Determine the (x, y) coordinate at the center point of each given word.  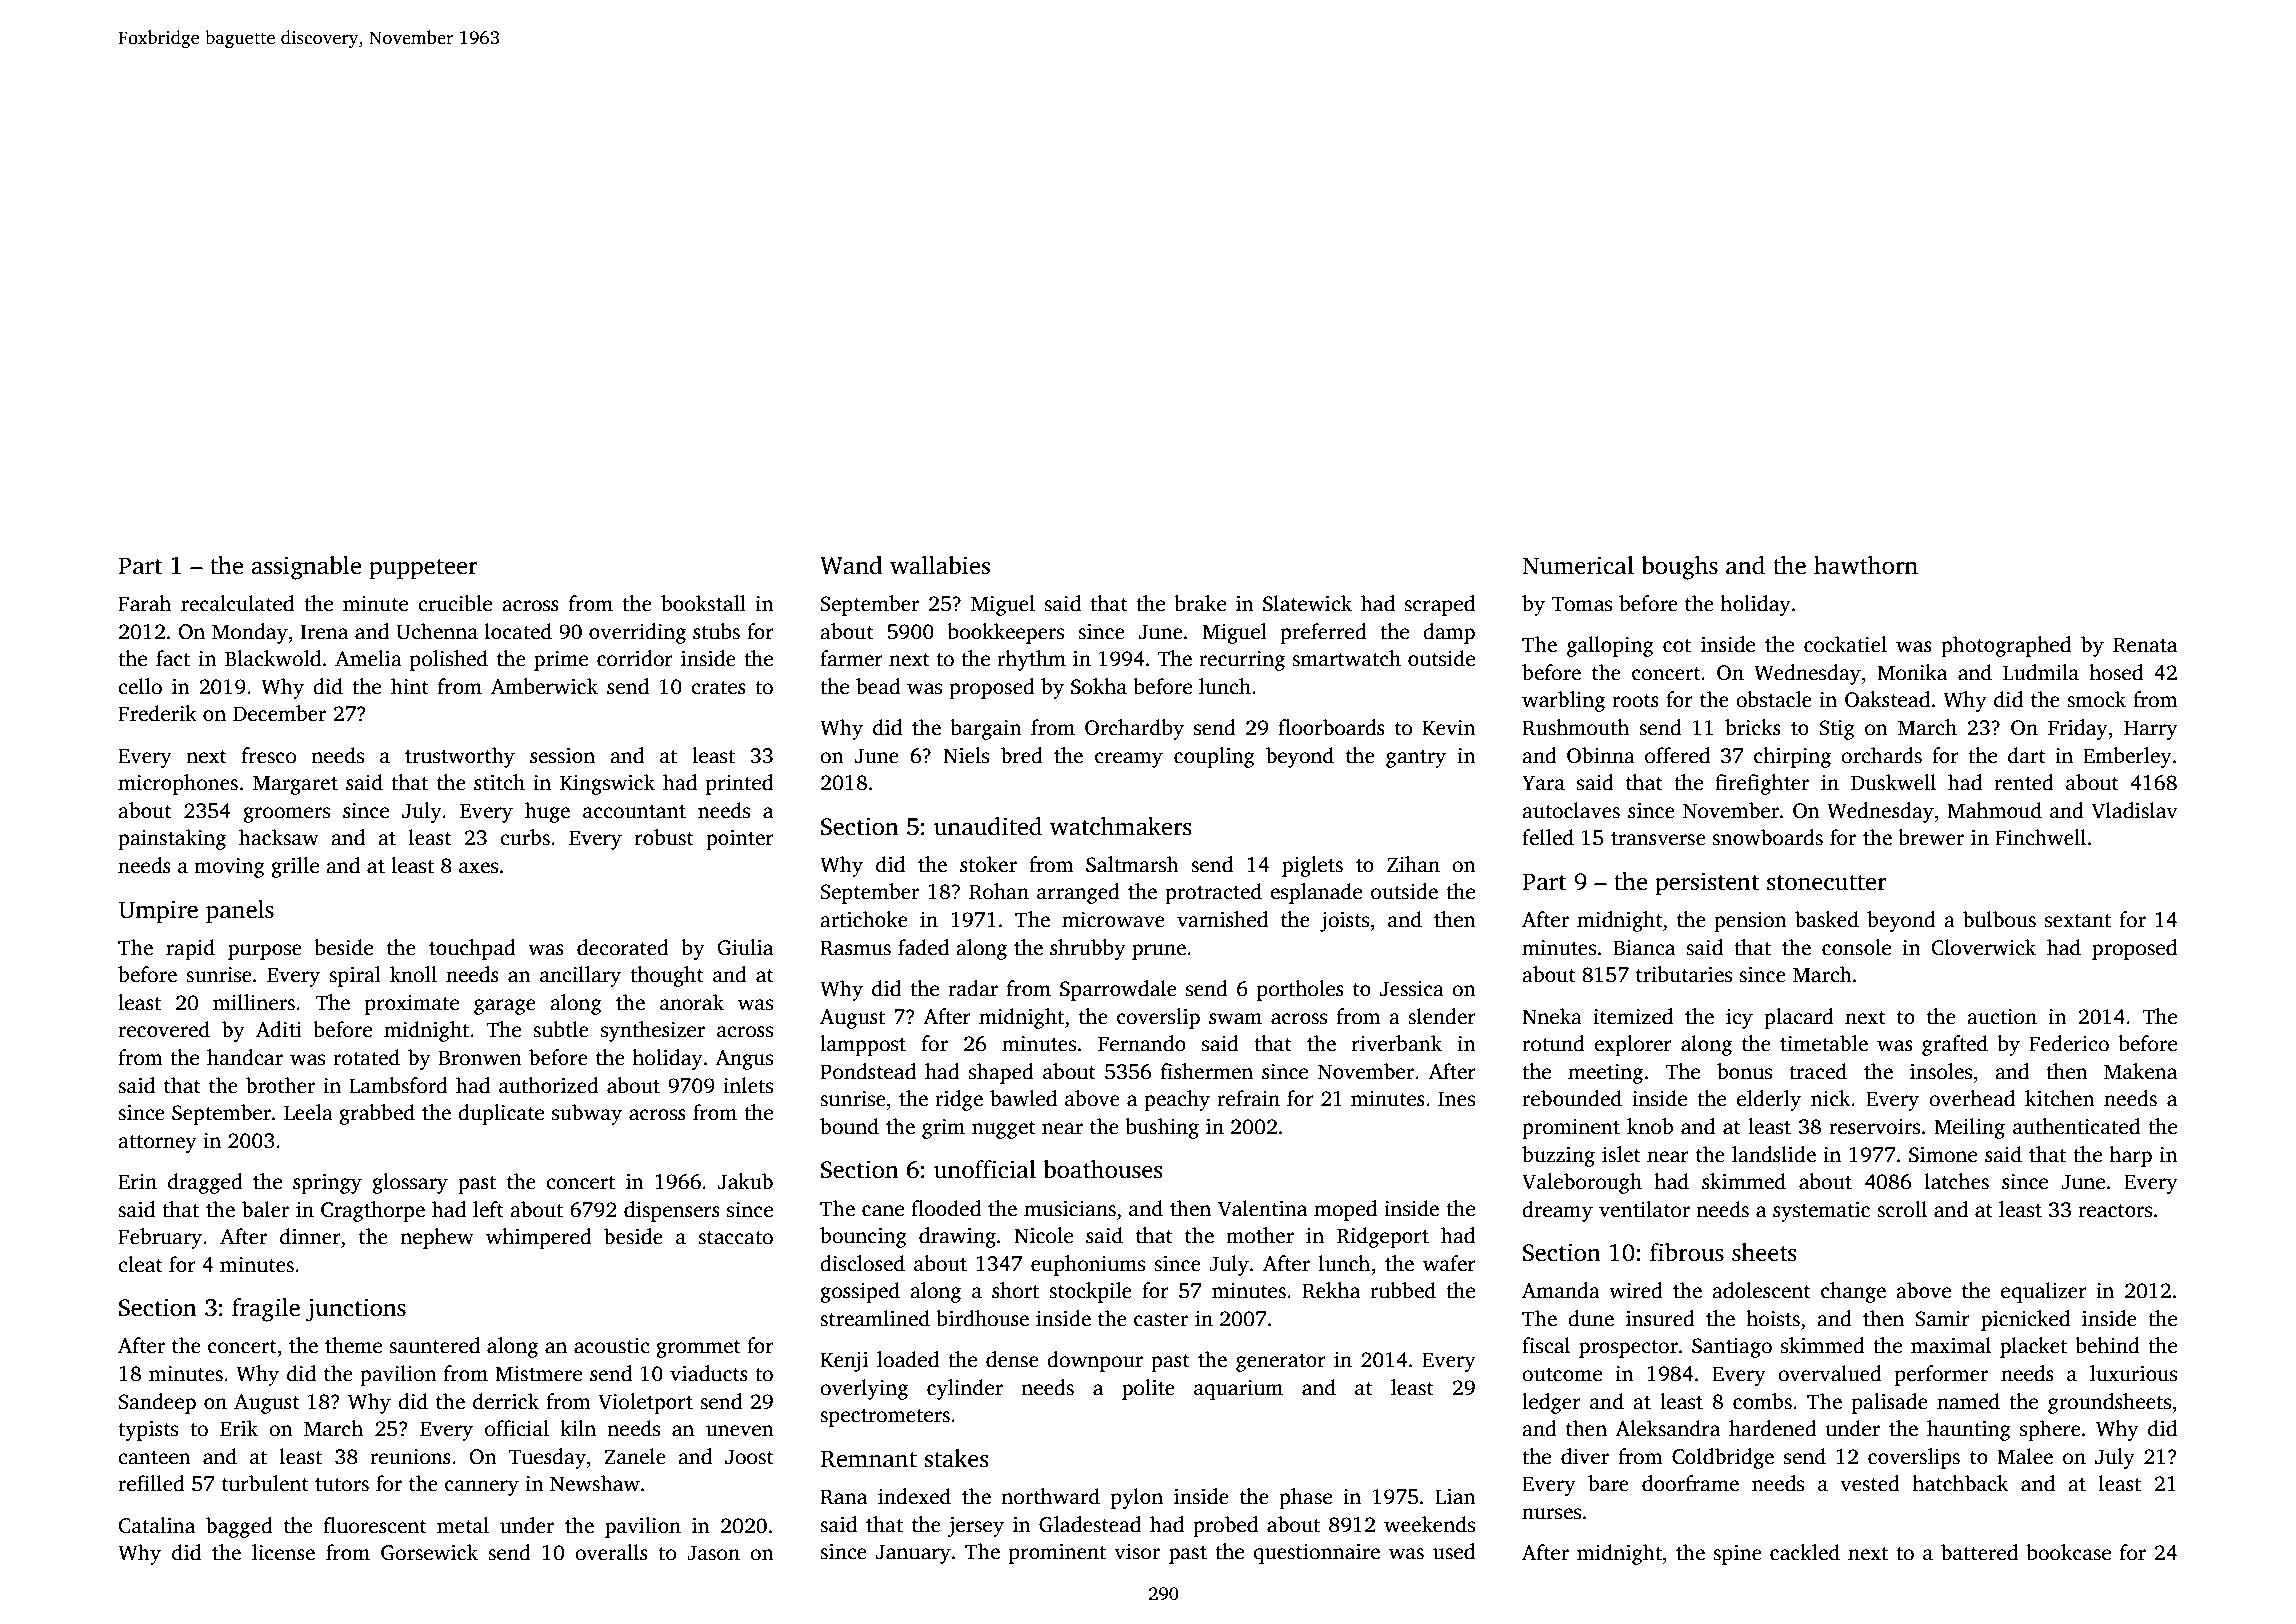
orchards (1881, 755)
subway (587, 1114)
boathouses (1103, 1169)
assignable (306, 568)
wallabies (940, 565)
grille (295, 867)
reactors (2115, 1211)
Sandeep (157, 1403)
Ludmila (2041, 672)
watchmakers (1121, 826)
